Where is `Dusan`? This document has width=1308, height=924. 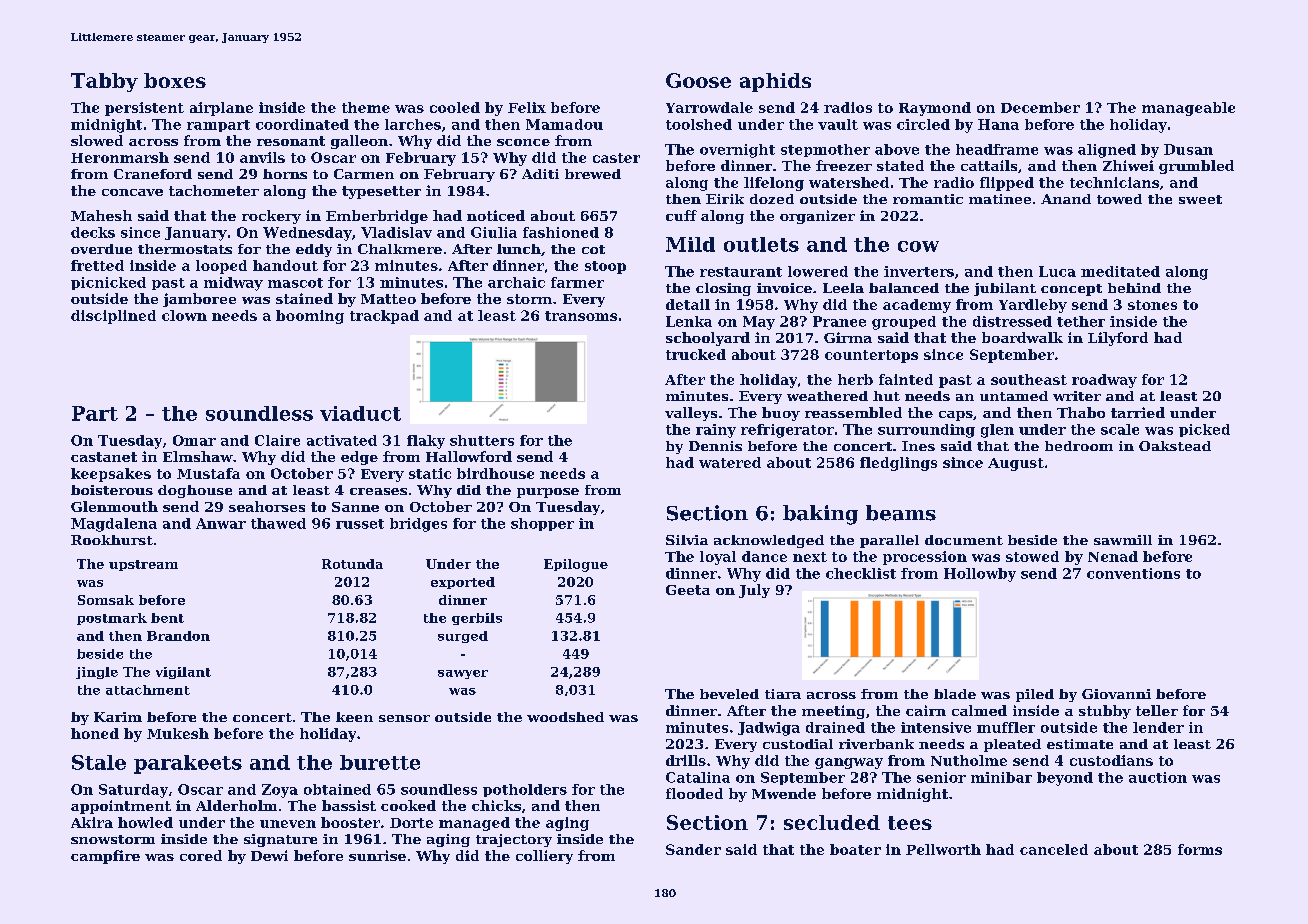 Dusan is located at coordinates (1188, 149).
